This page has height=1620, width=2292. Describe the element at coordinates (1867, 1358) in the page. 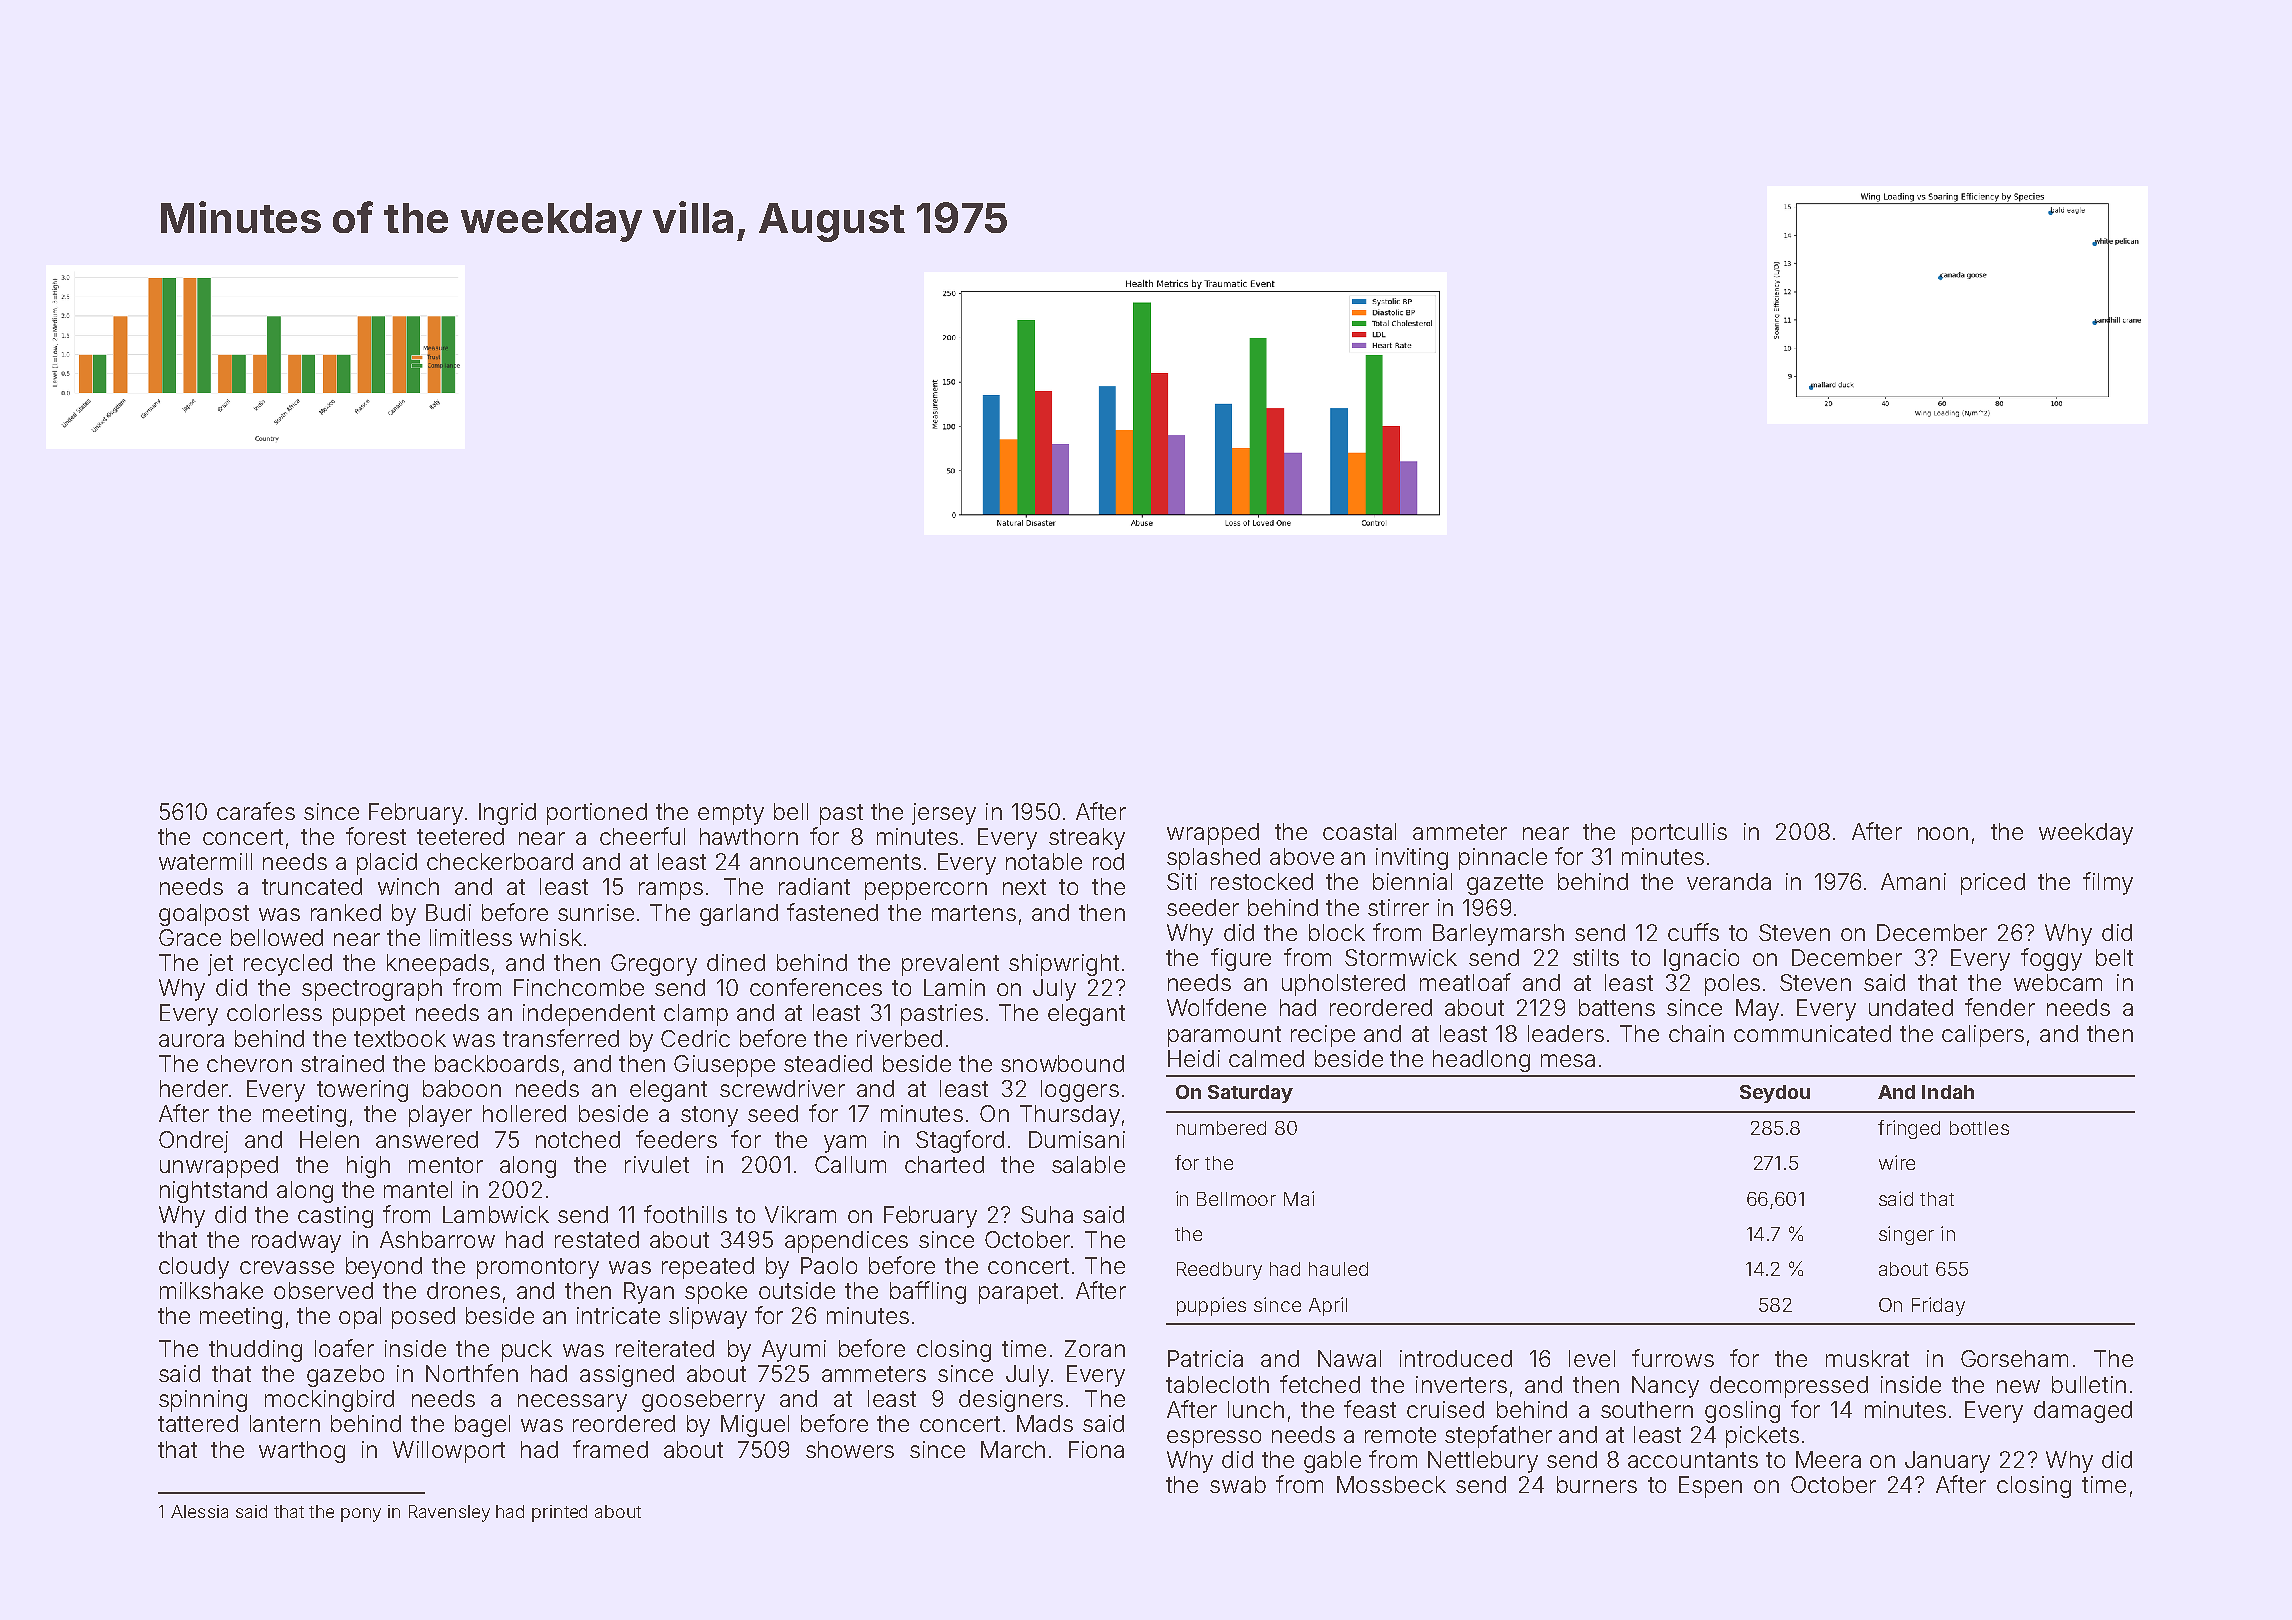

I see `muskrat` at that location.
